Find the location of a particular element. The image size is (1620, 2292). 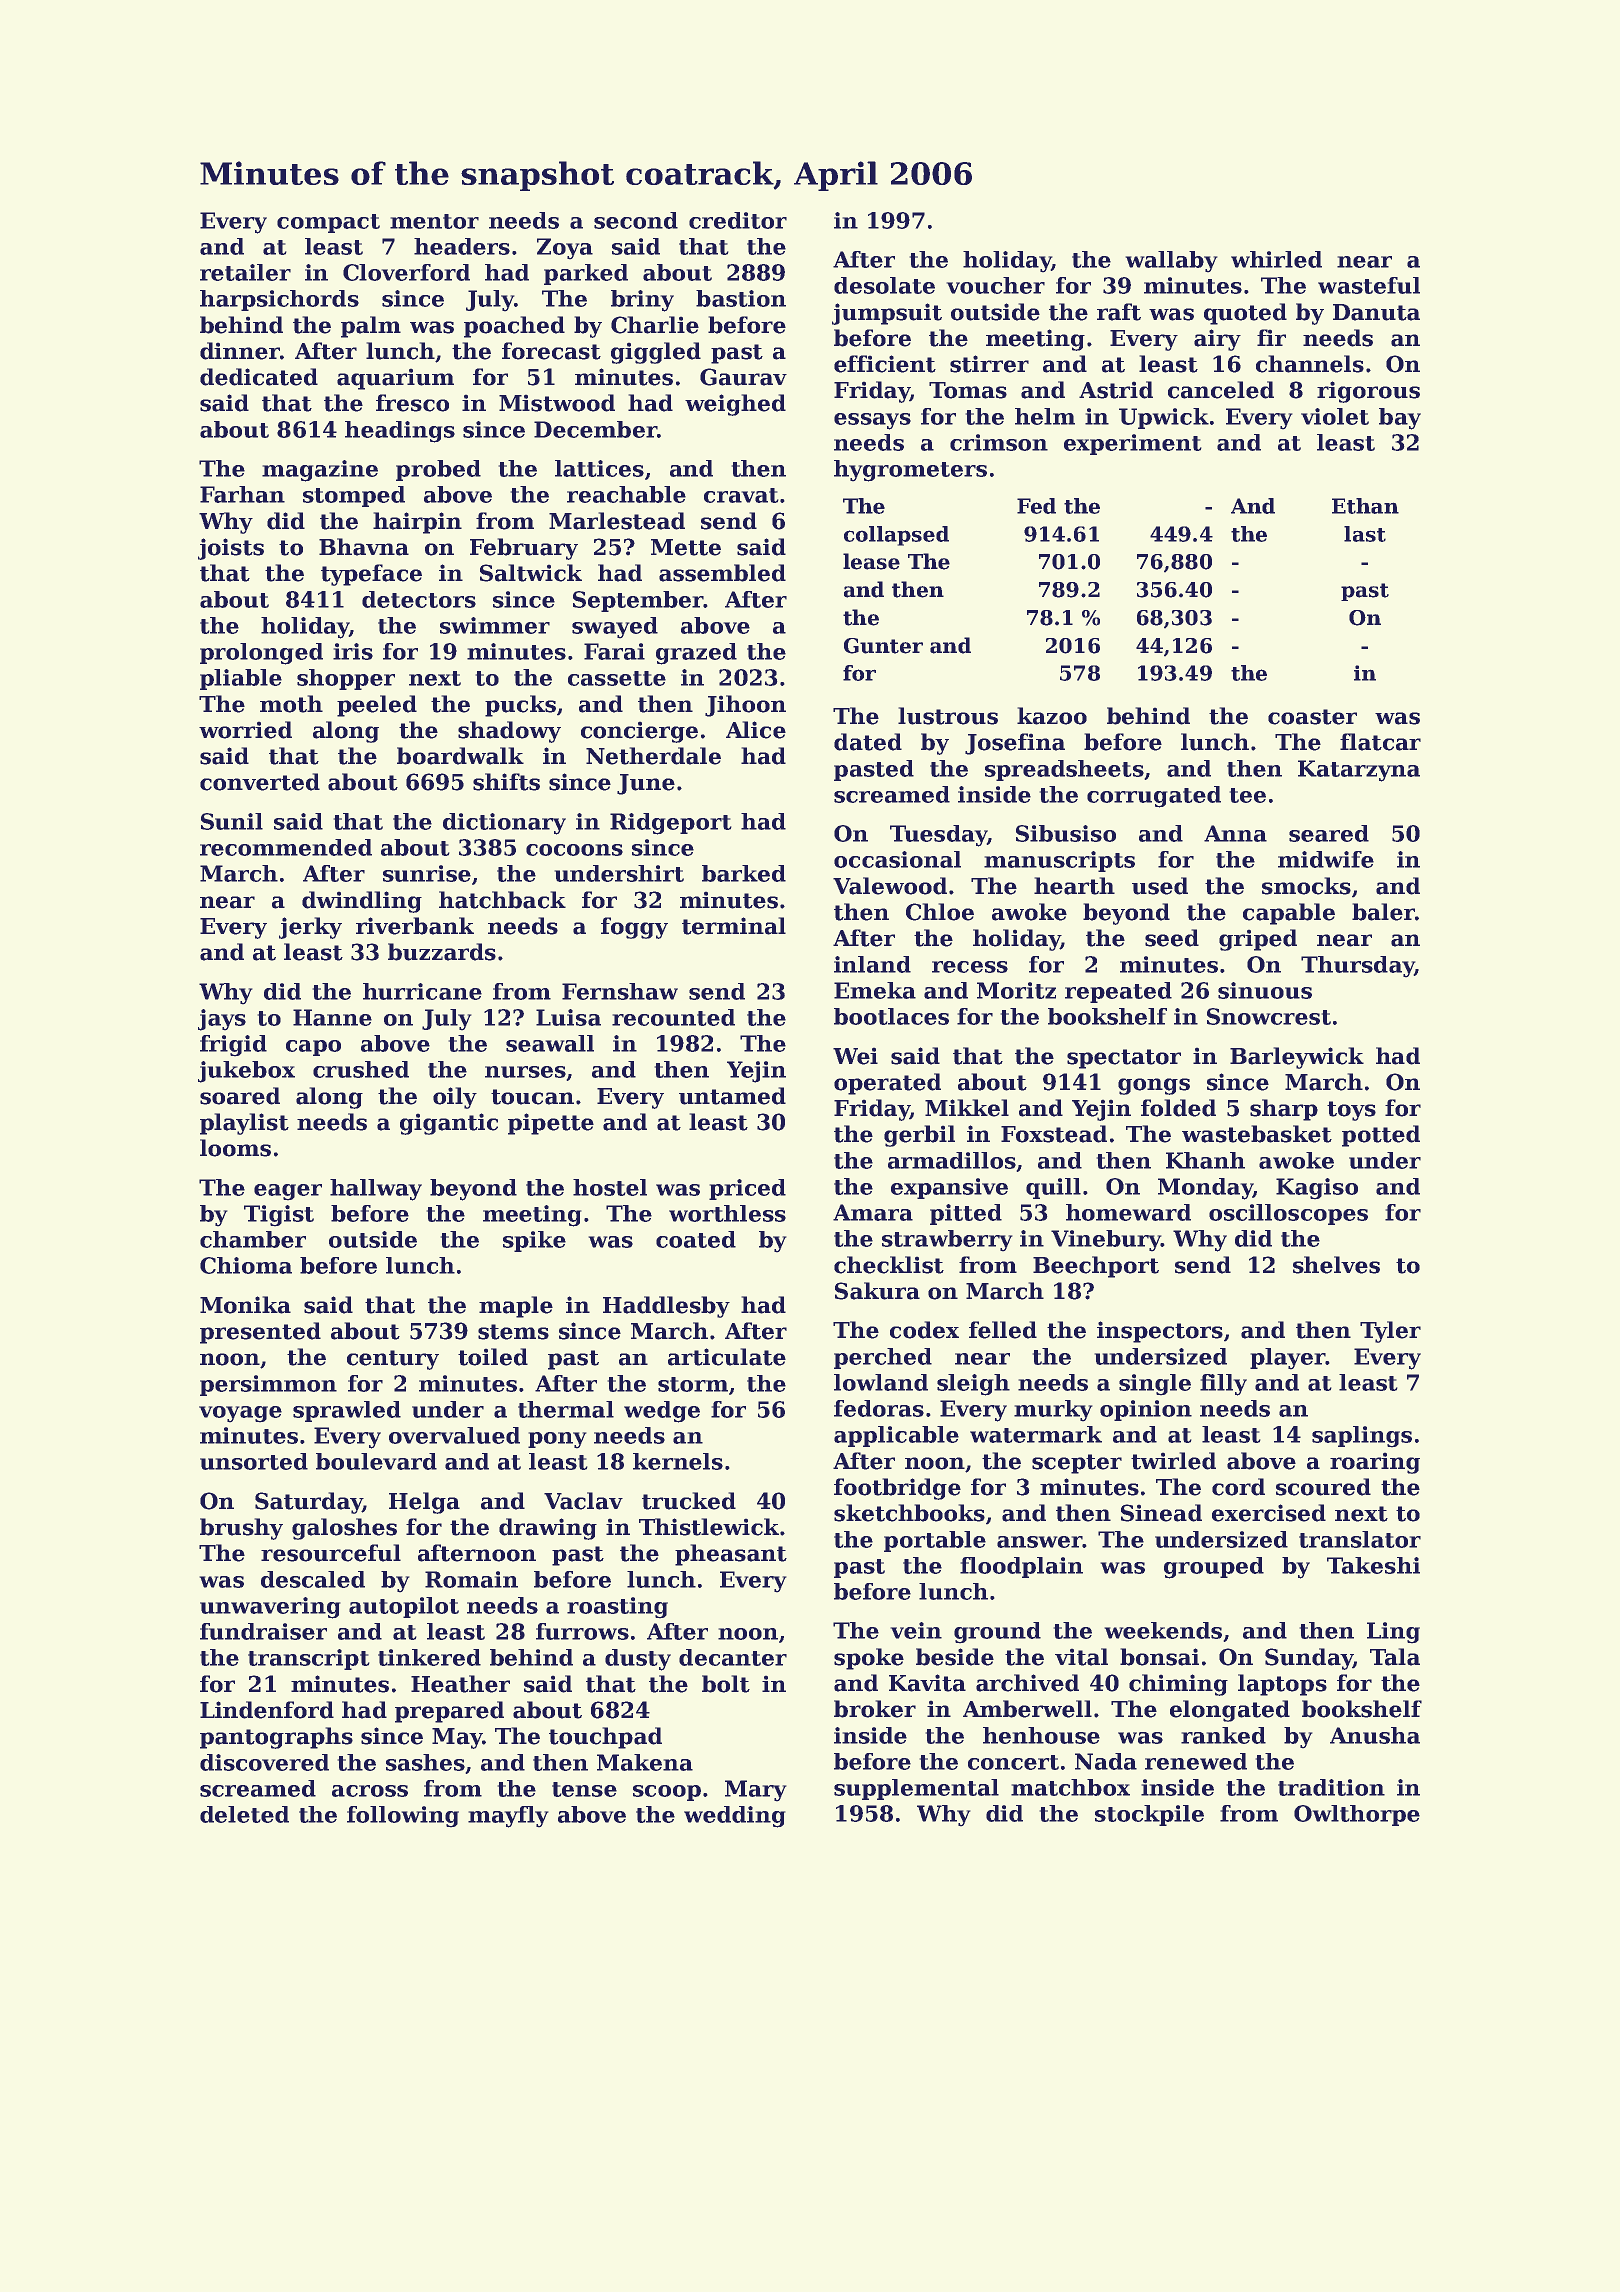

storm is located at coordinates (693, 1384).
